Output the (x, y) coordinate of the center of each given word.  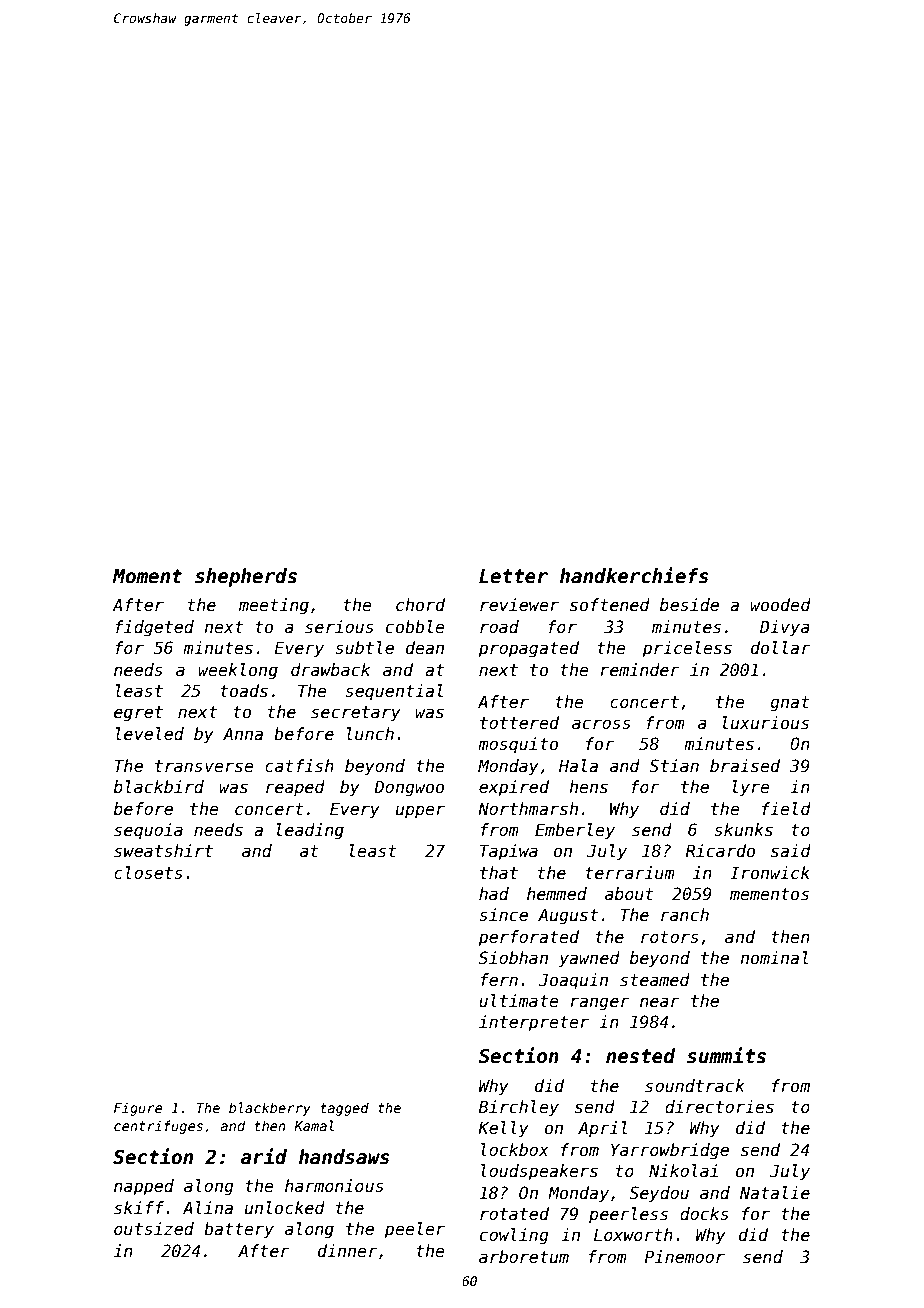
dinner (348, 1251)
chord (420, 605)
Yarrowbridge (670, 1151)
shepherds (246, 577)
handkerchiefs (634, 575)
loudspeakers (539, 1172)
